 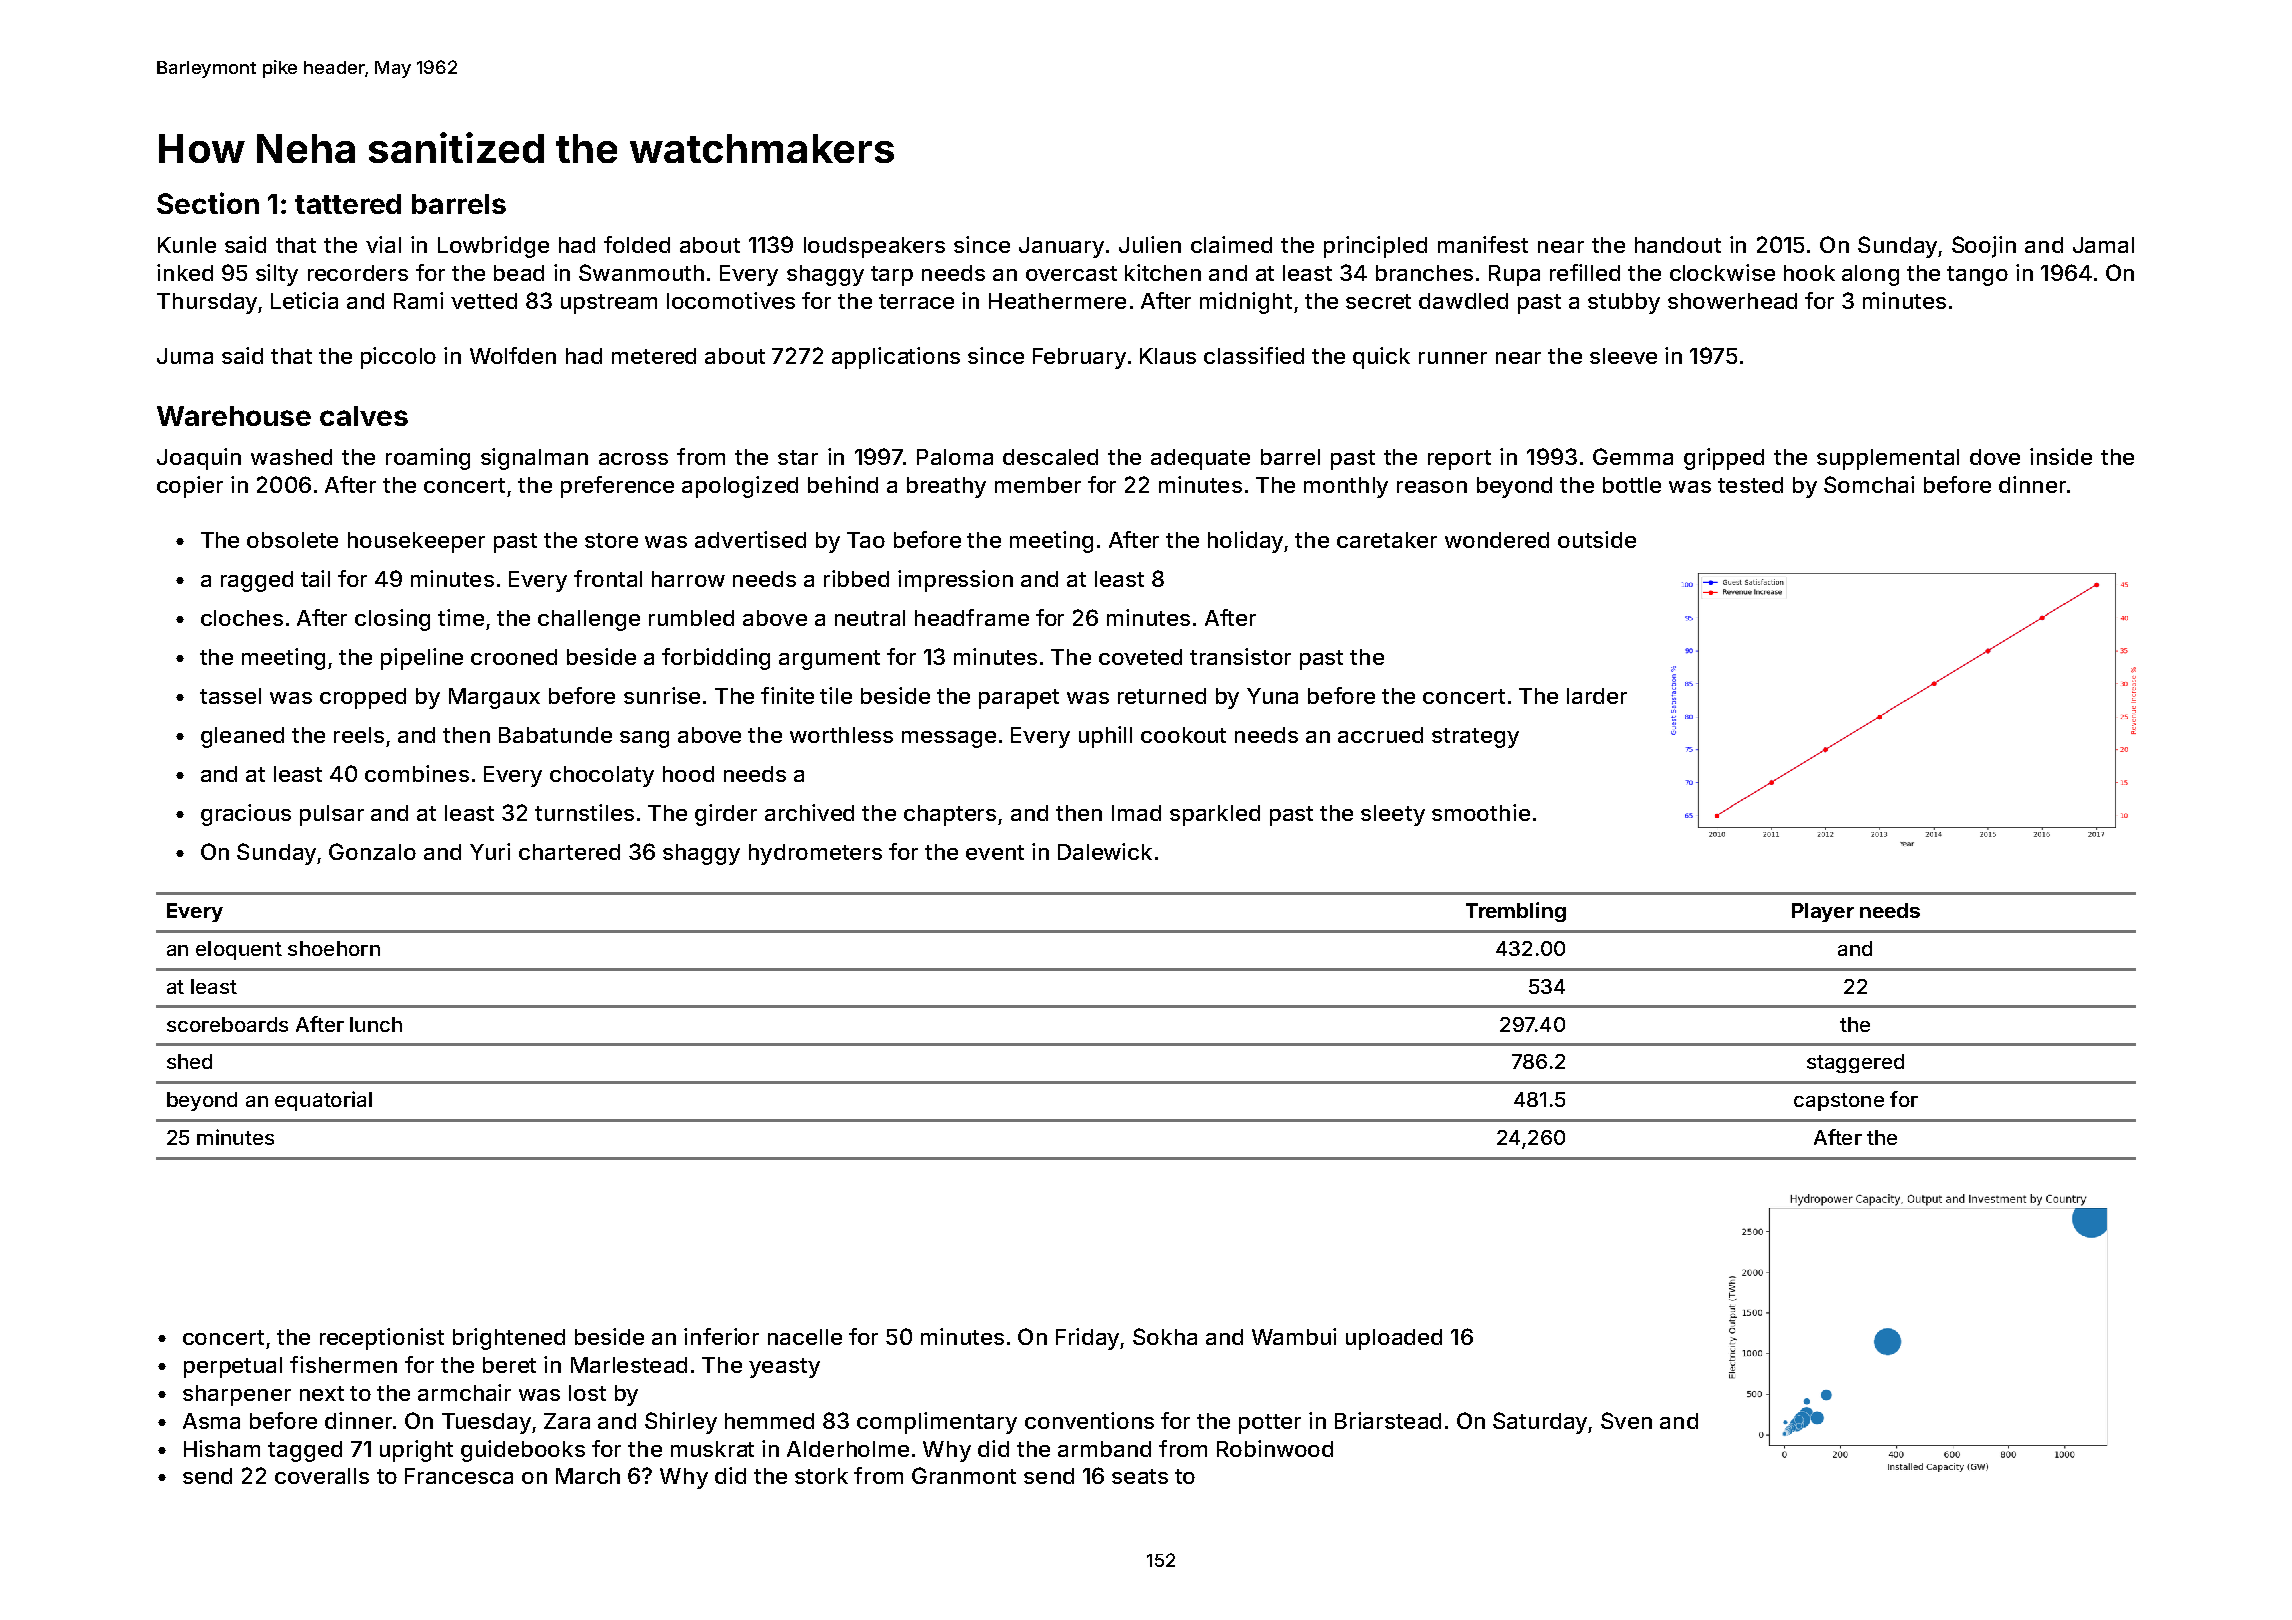 I want to click on hook, so click(x=1809, y=273).
